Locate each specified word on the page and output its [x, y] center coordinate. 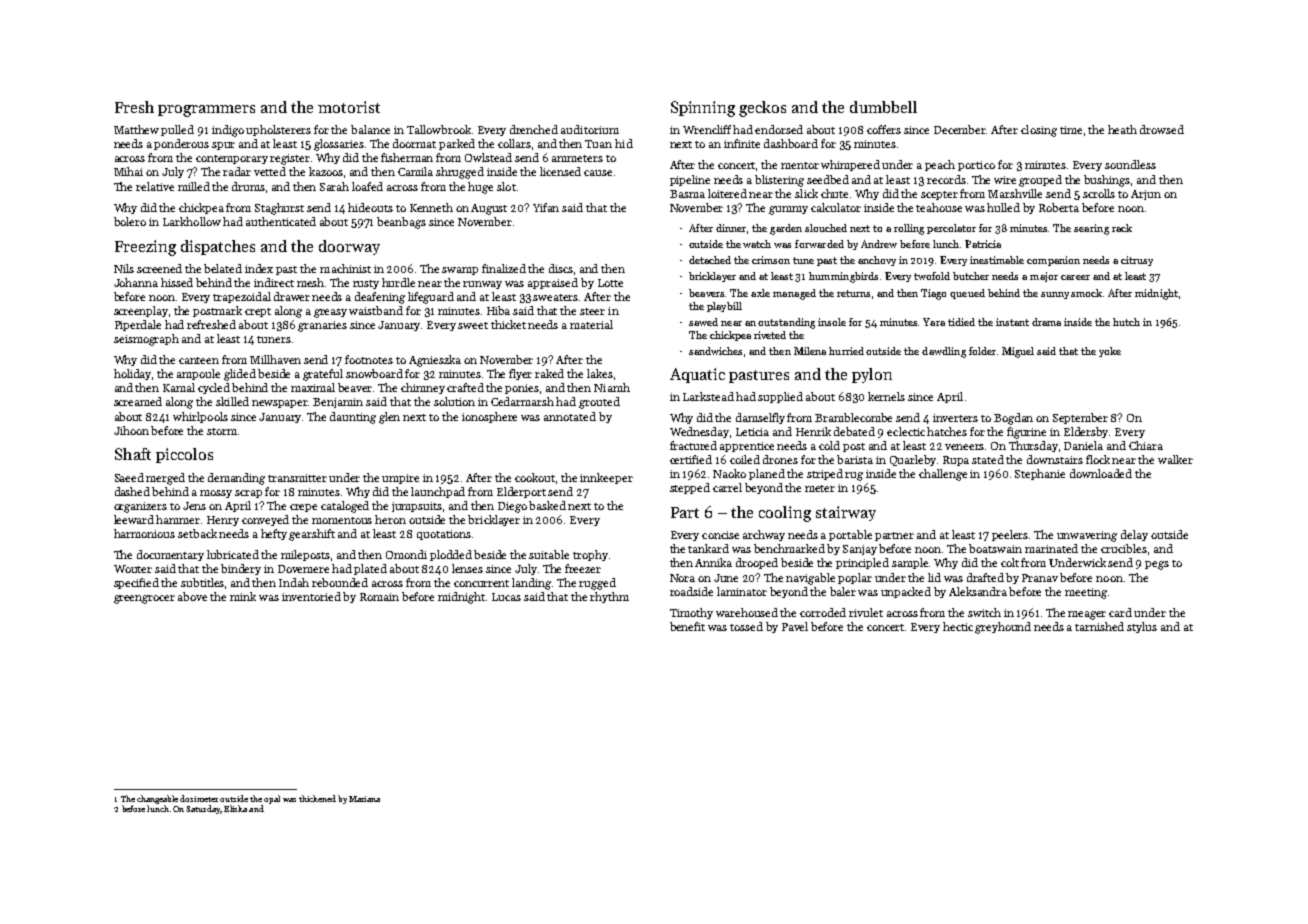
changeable [157, 799]
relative [155, 186]
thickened [317, 798]
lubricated [233, 554]
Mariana [364, 799]
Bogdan [1013, 419]
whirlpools [200, 417]
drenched [534, 129]
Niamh [612, 387]
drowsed [1162, 129]
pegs [1157, 565]
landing [531, 584]
